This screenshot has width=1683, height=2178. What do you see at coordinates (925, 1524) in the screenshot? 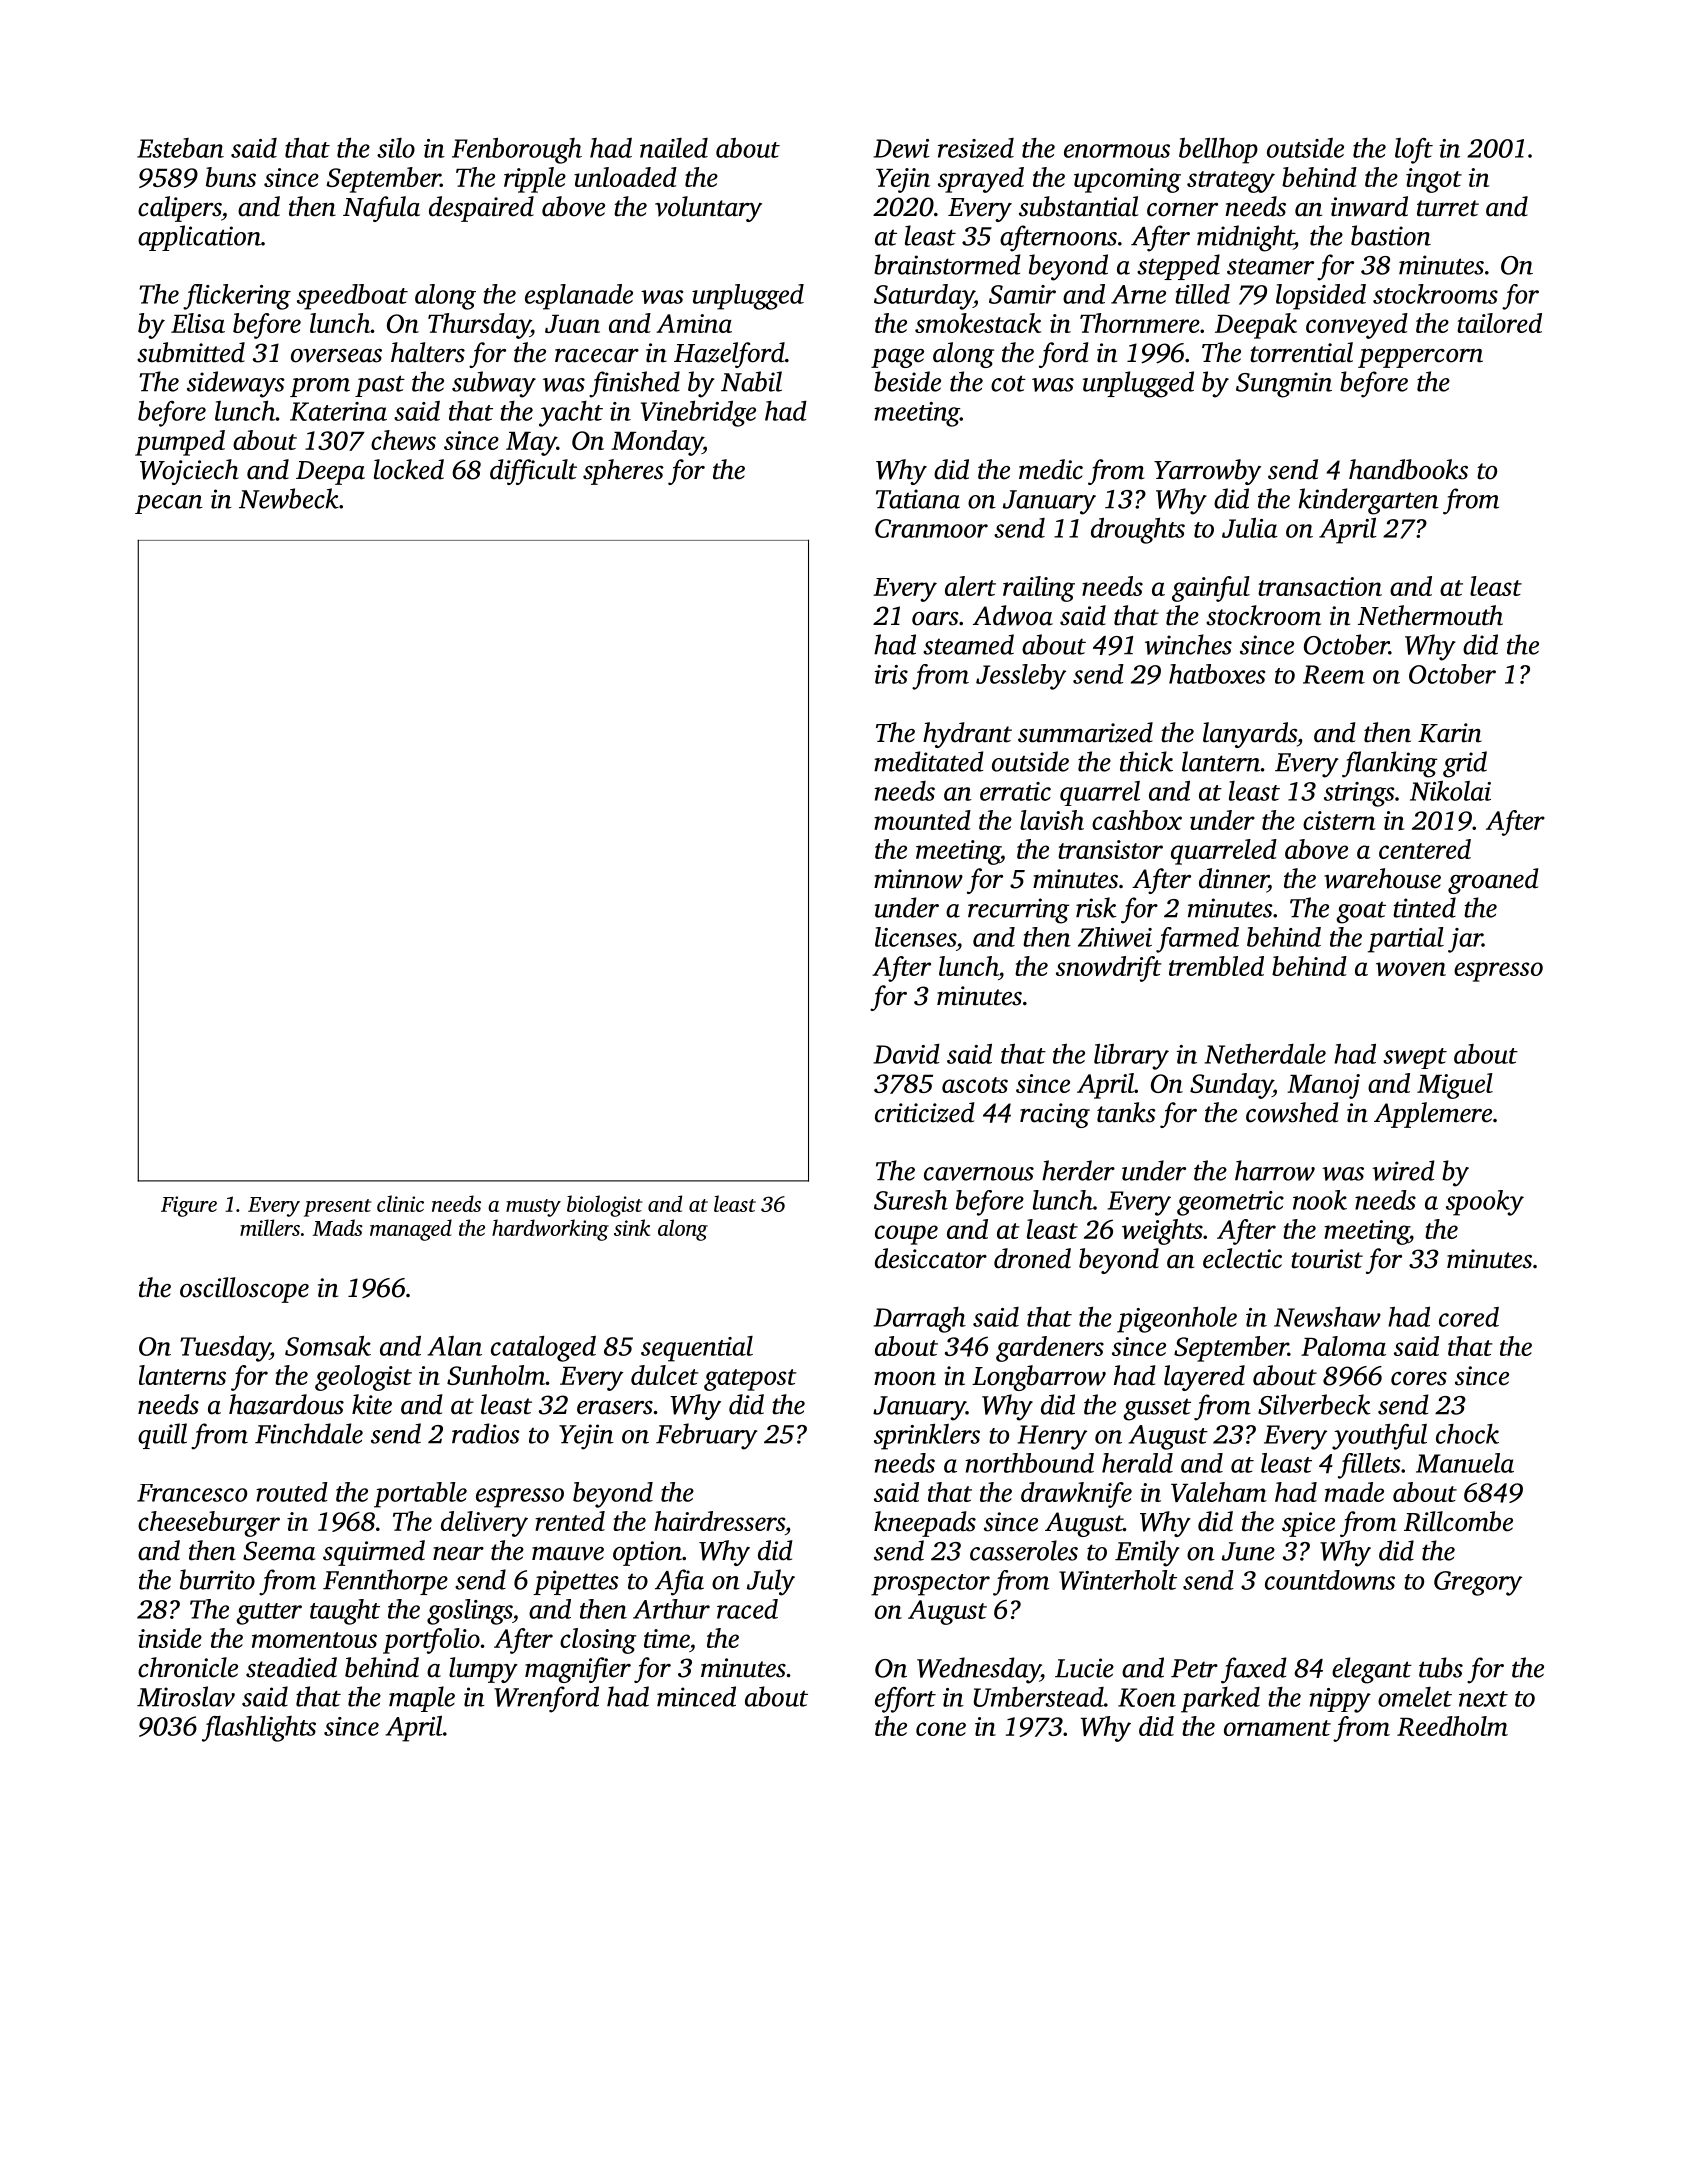
I see `kneepads` at bounding box center [925, 1524].
